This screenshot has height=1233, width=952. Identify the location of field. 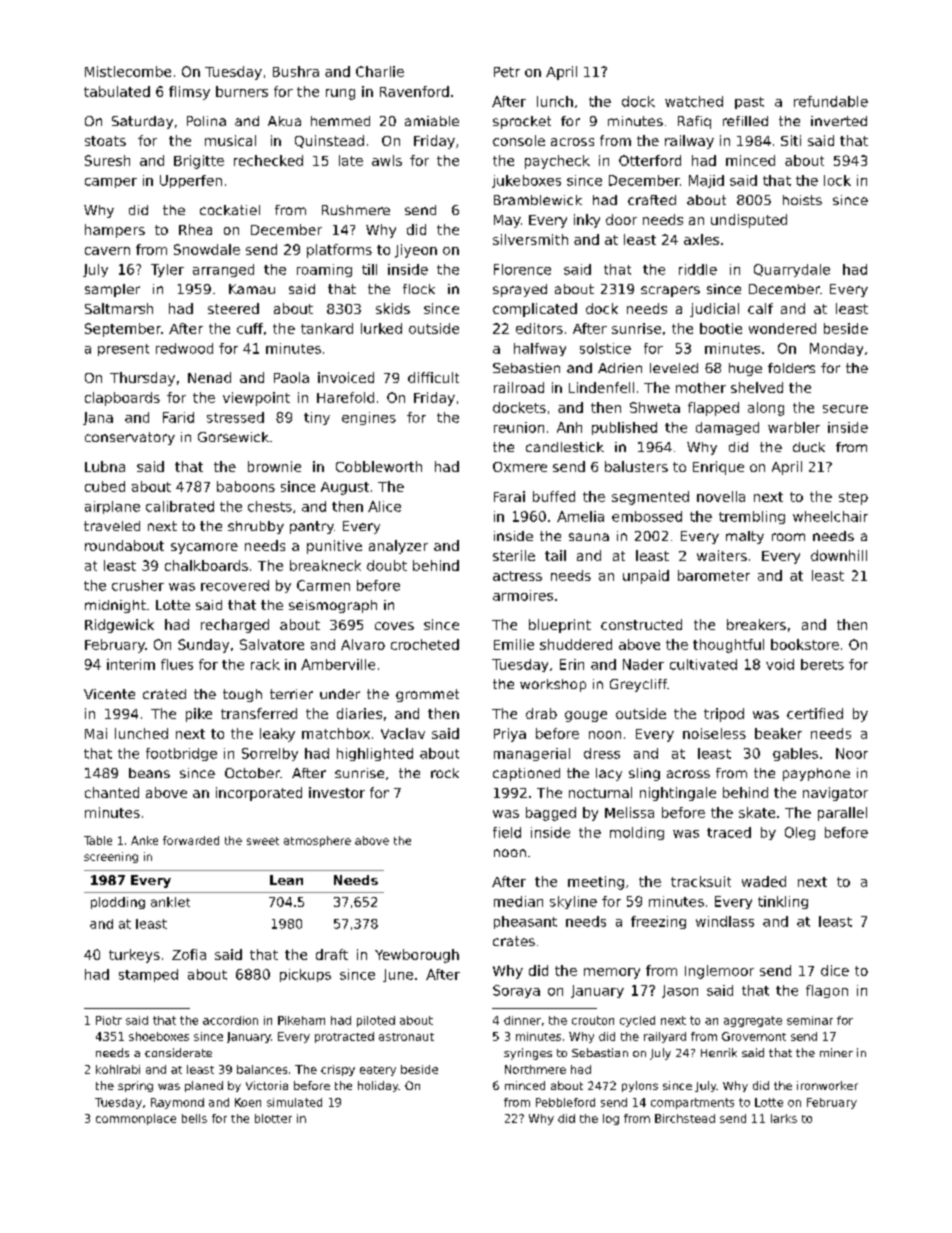
(507, 832).
